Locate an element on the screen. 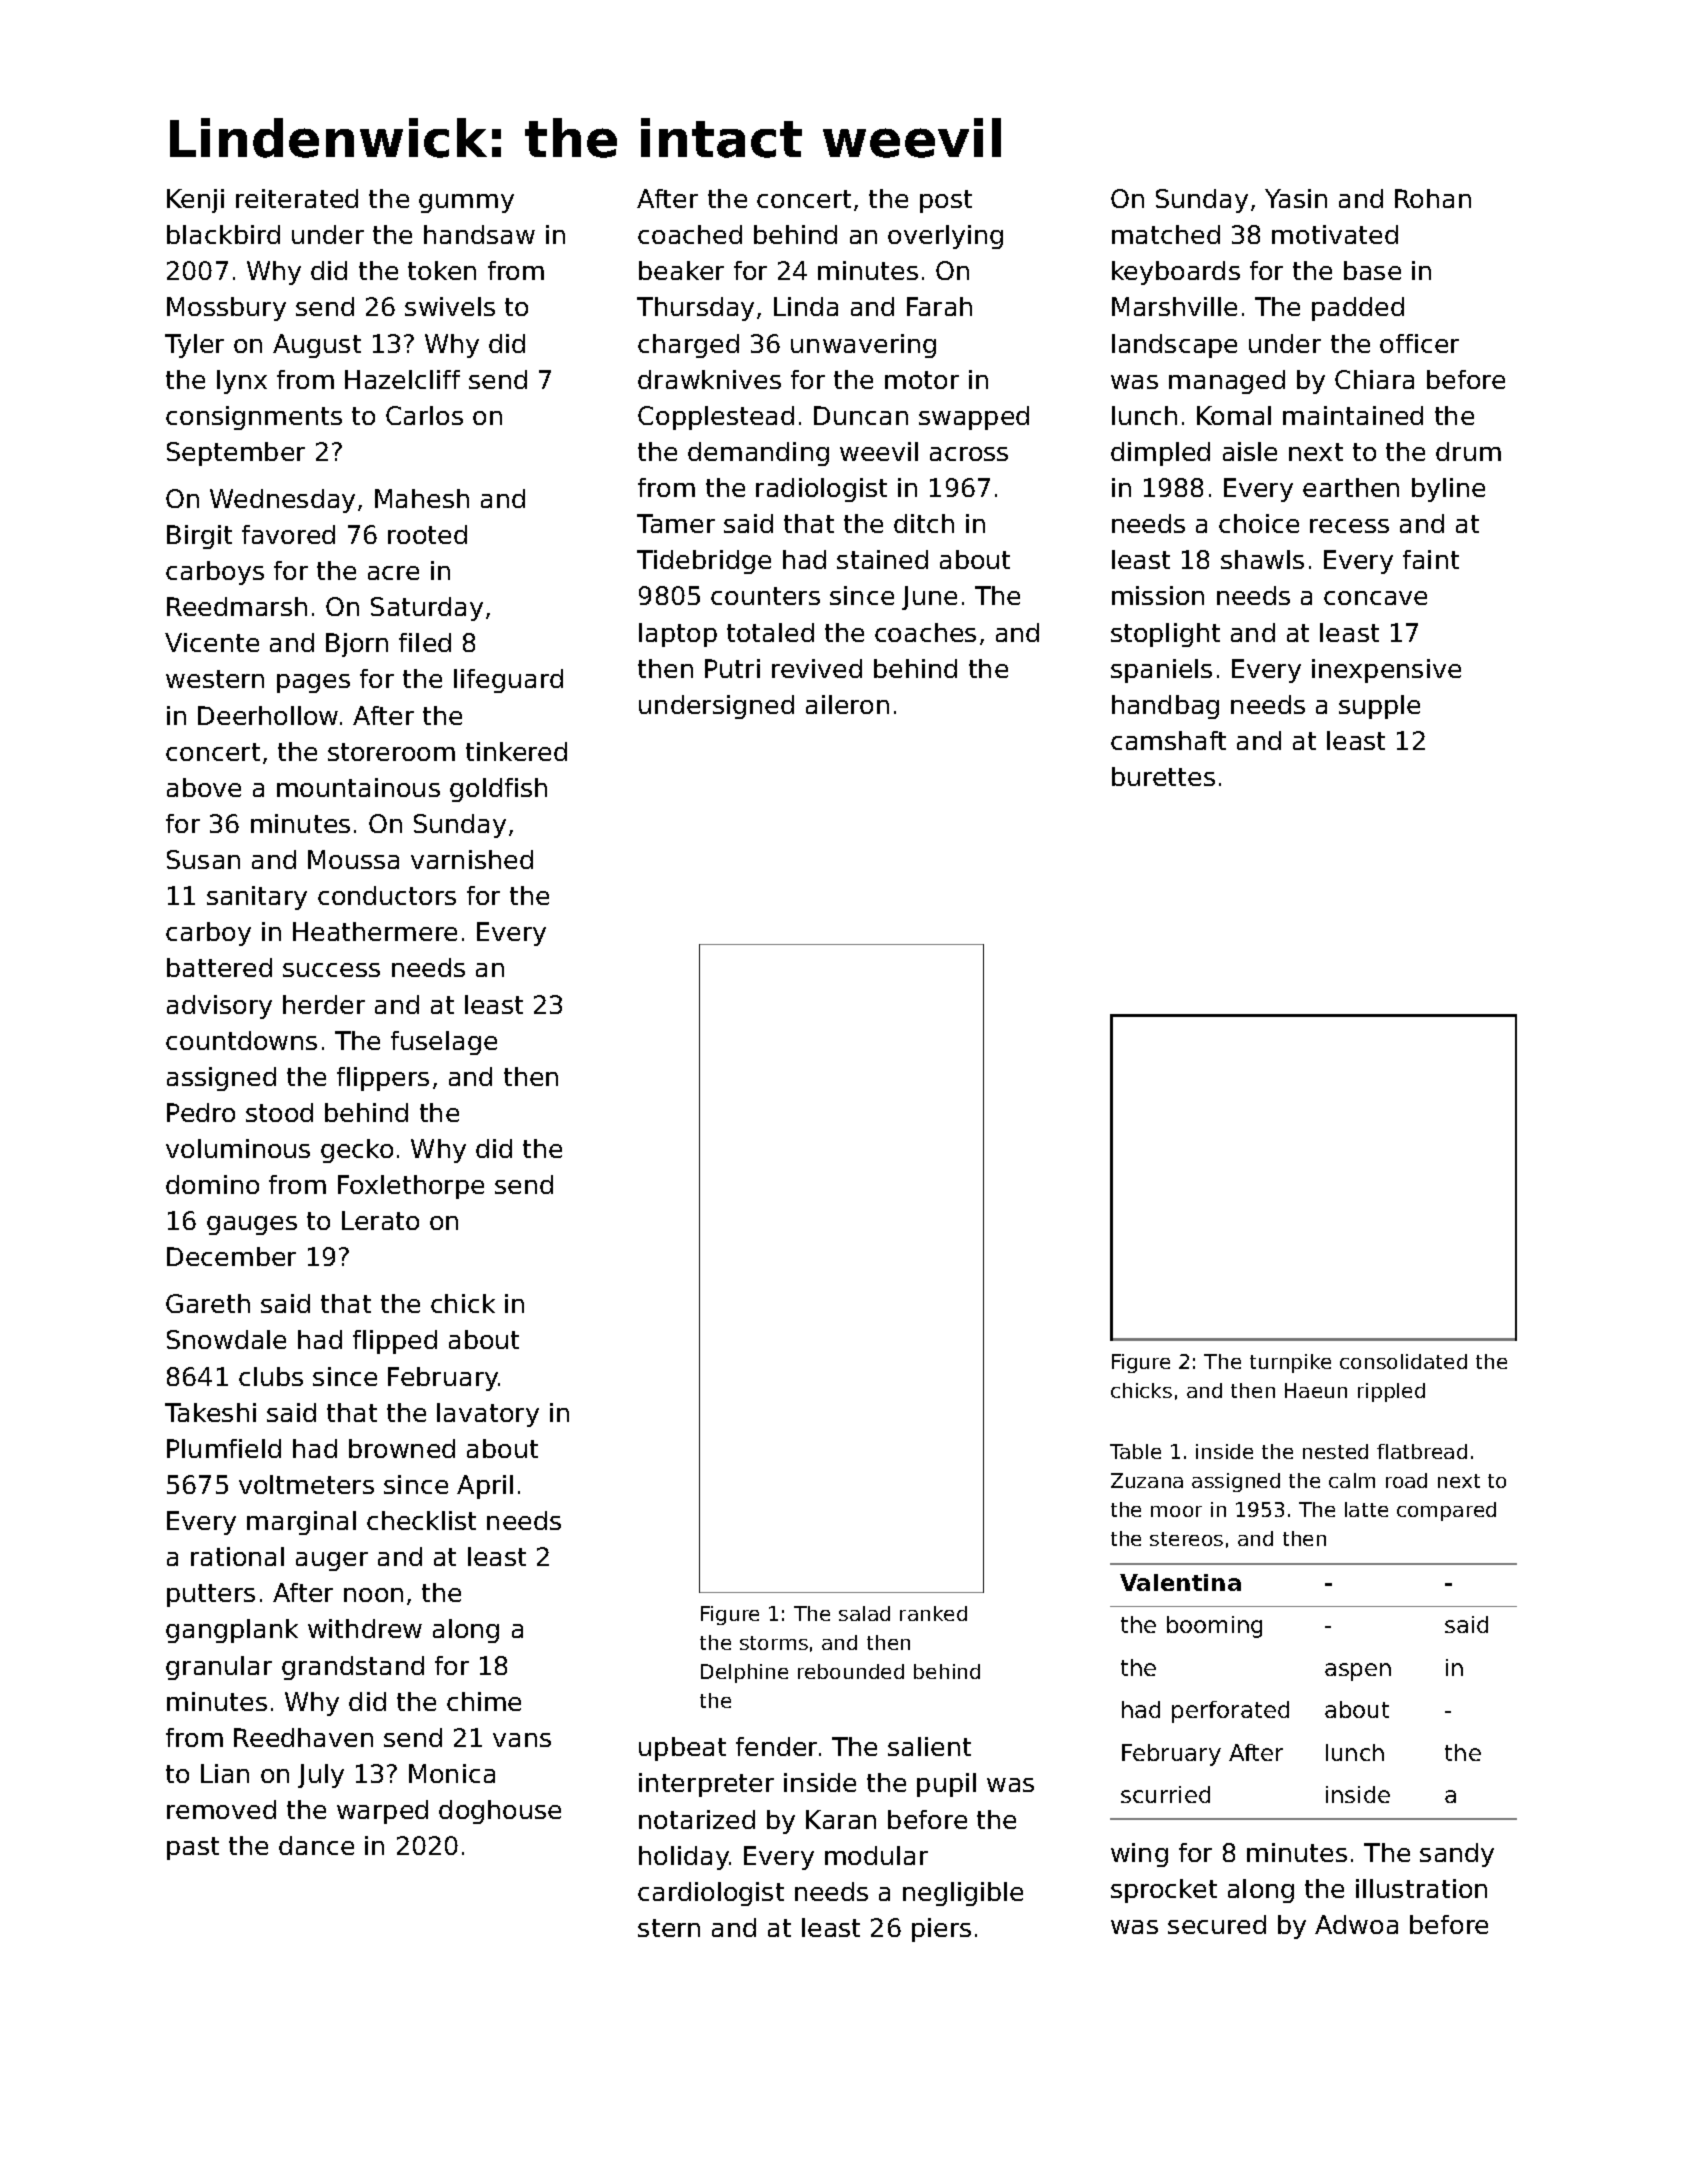  ranked is located at coordinates (933, 1613).
